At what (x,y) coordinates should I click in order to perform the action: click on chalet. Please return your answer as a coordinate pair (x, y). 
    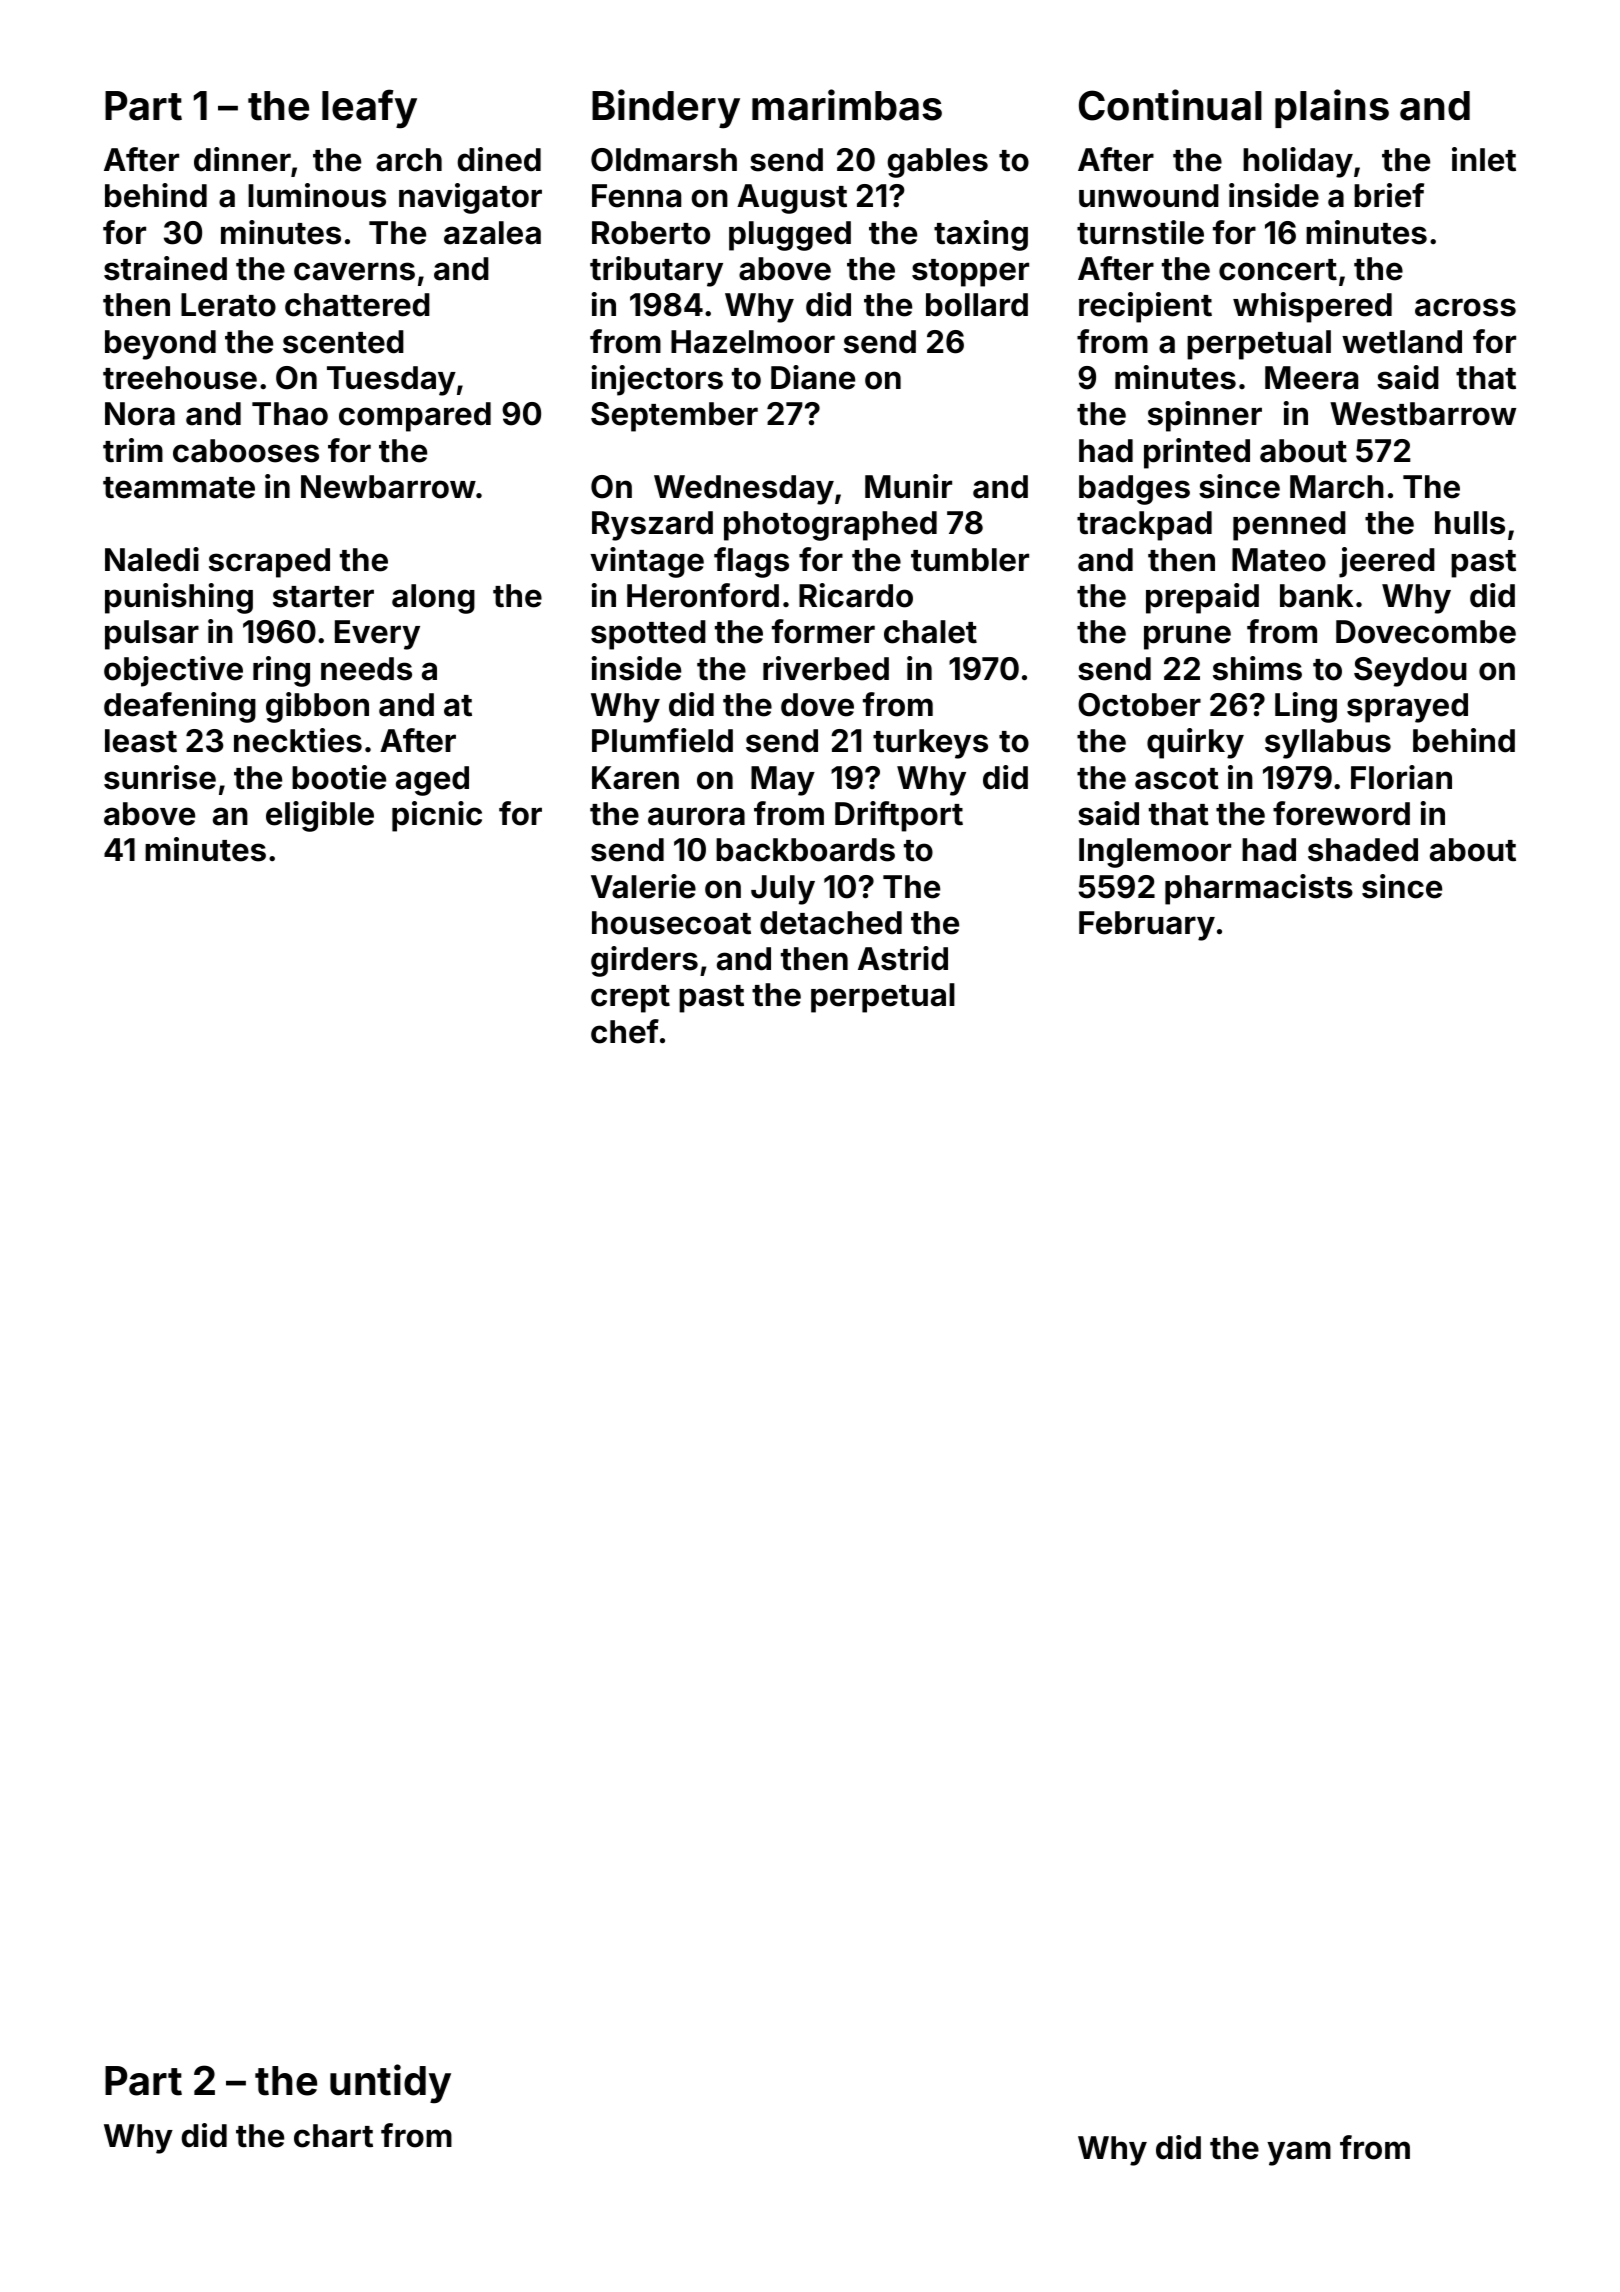
    Looking at the image, I should click on (930, 632).
